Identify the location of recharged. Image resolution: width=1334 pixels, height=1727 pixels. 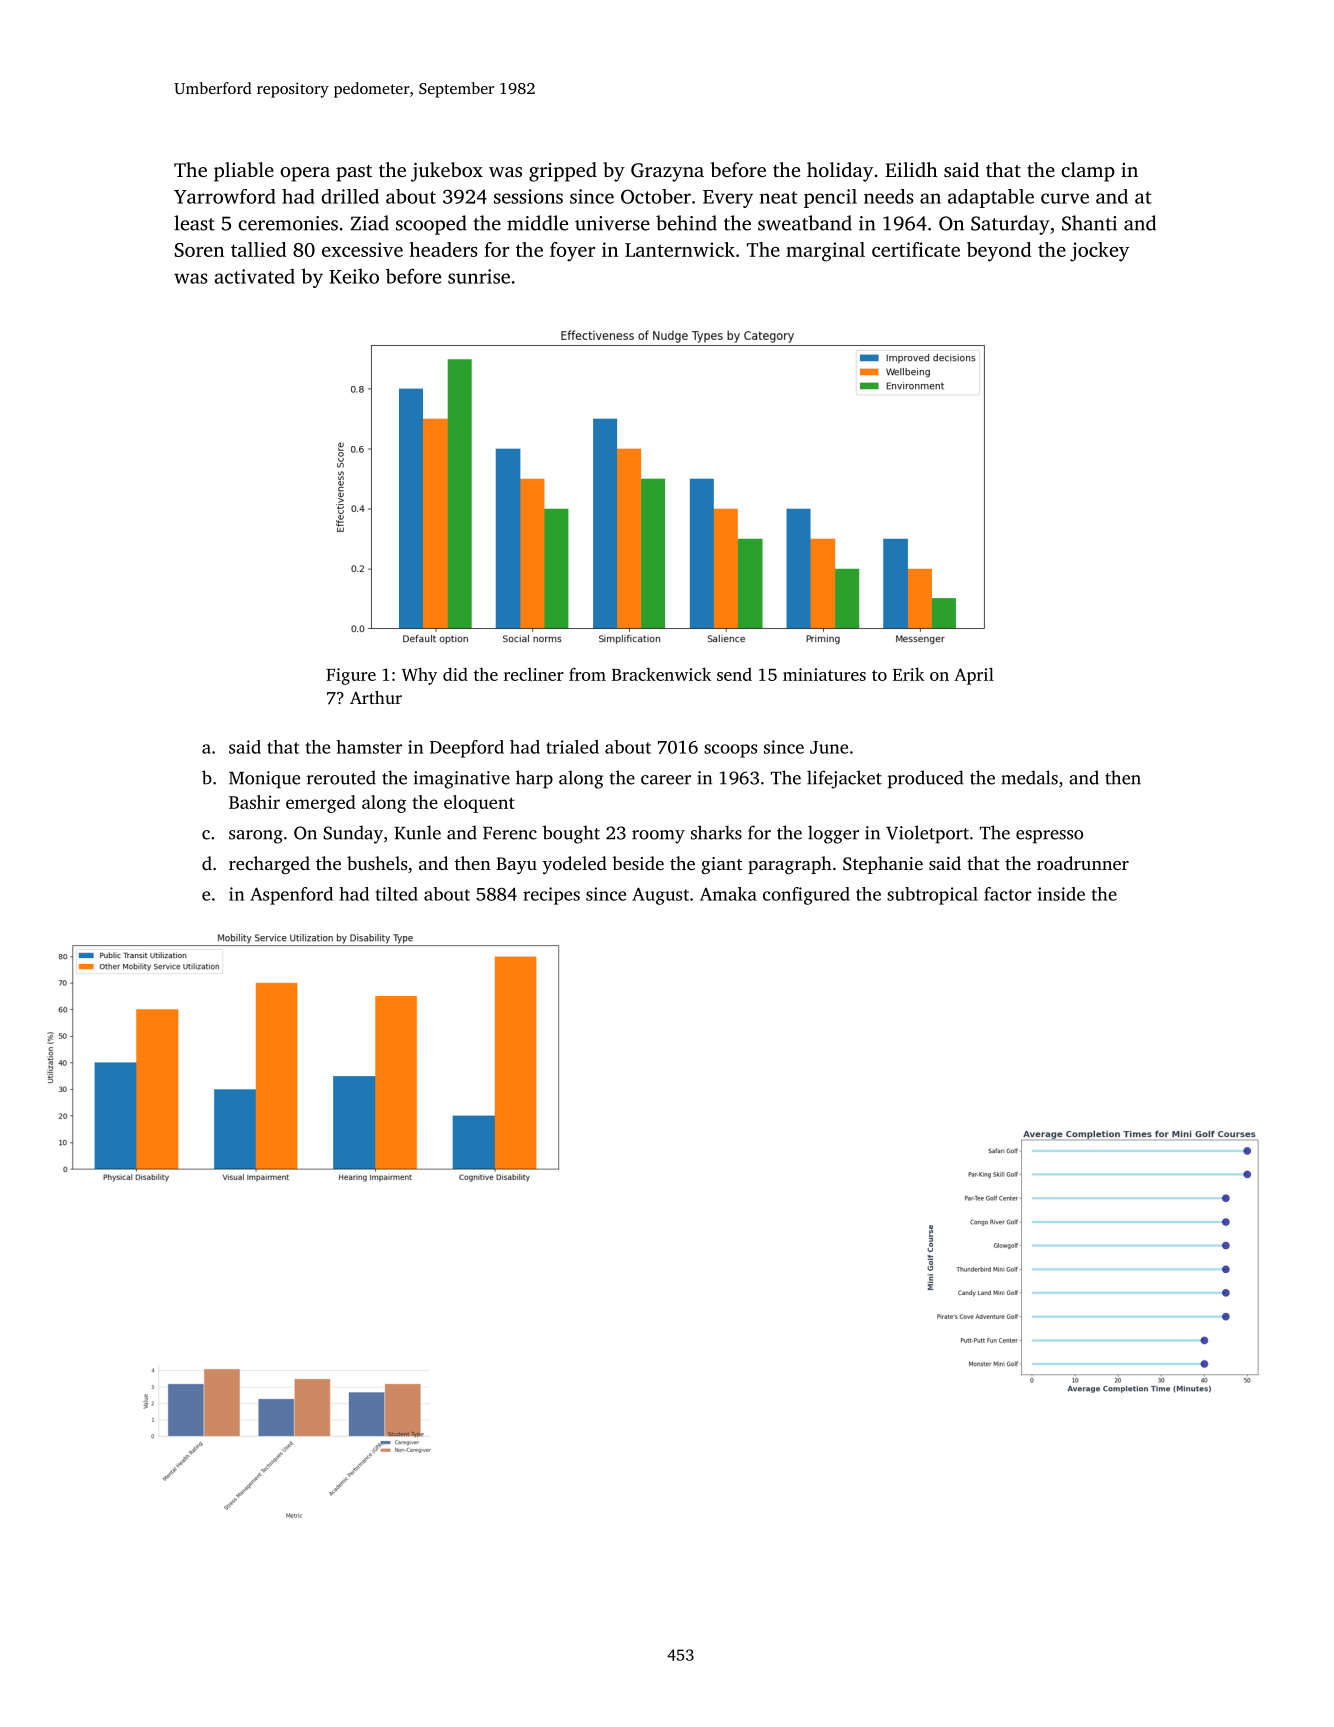
(269, 865).
